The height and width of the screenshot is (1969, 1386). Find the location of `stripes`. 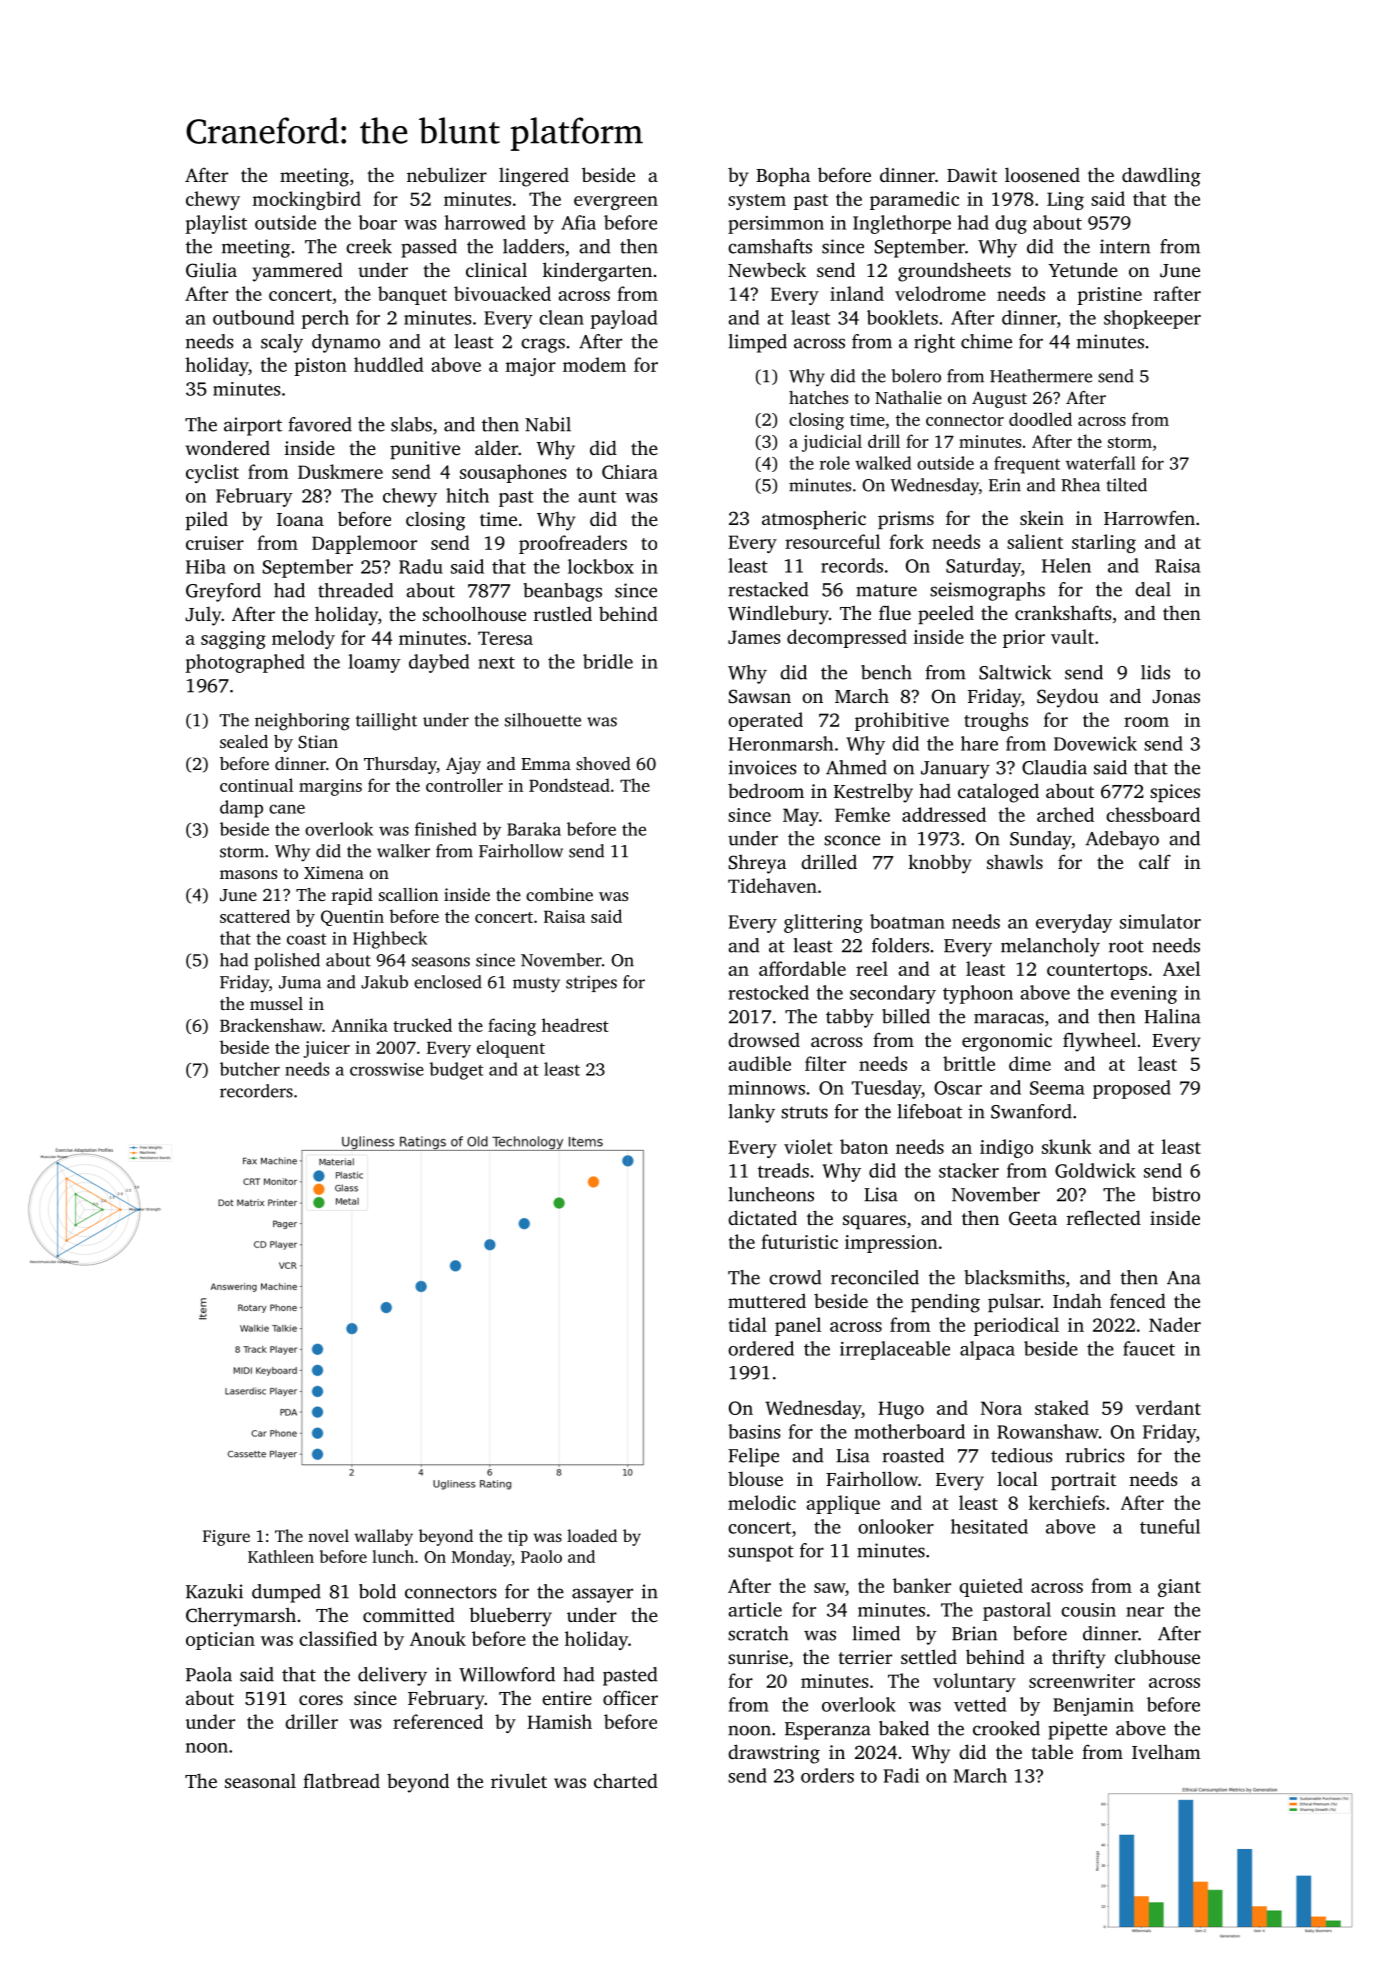

stripes is located at coordinates (591, 983).
